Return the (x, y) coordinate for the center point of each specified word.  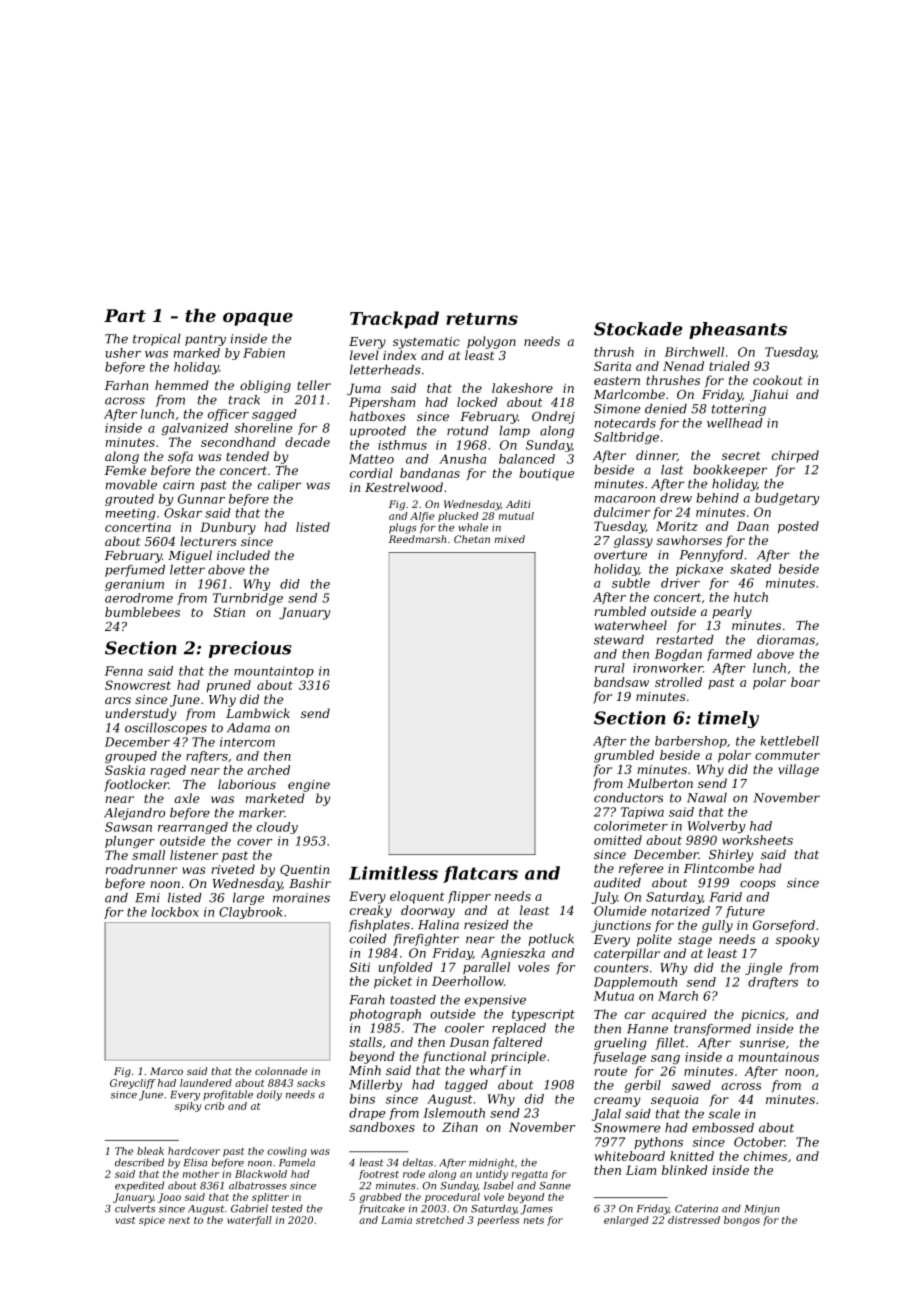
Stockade (638, 329)
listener (194, 855)
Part (125, 315)
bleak (150, 1151)
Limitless (393, 873)
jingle (763, 969)
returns (482, 319)
